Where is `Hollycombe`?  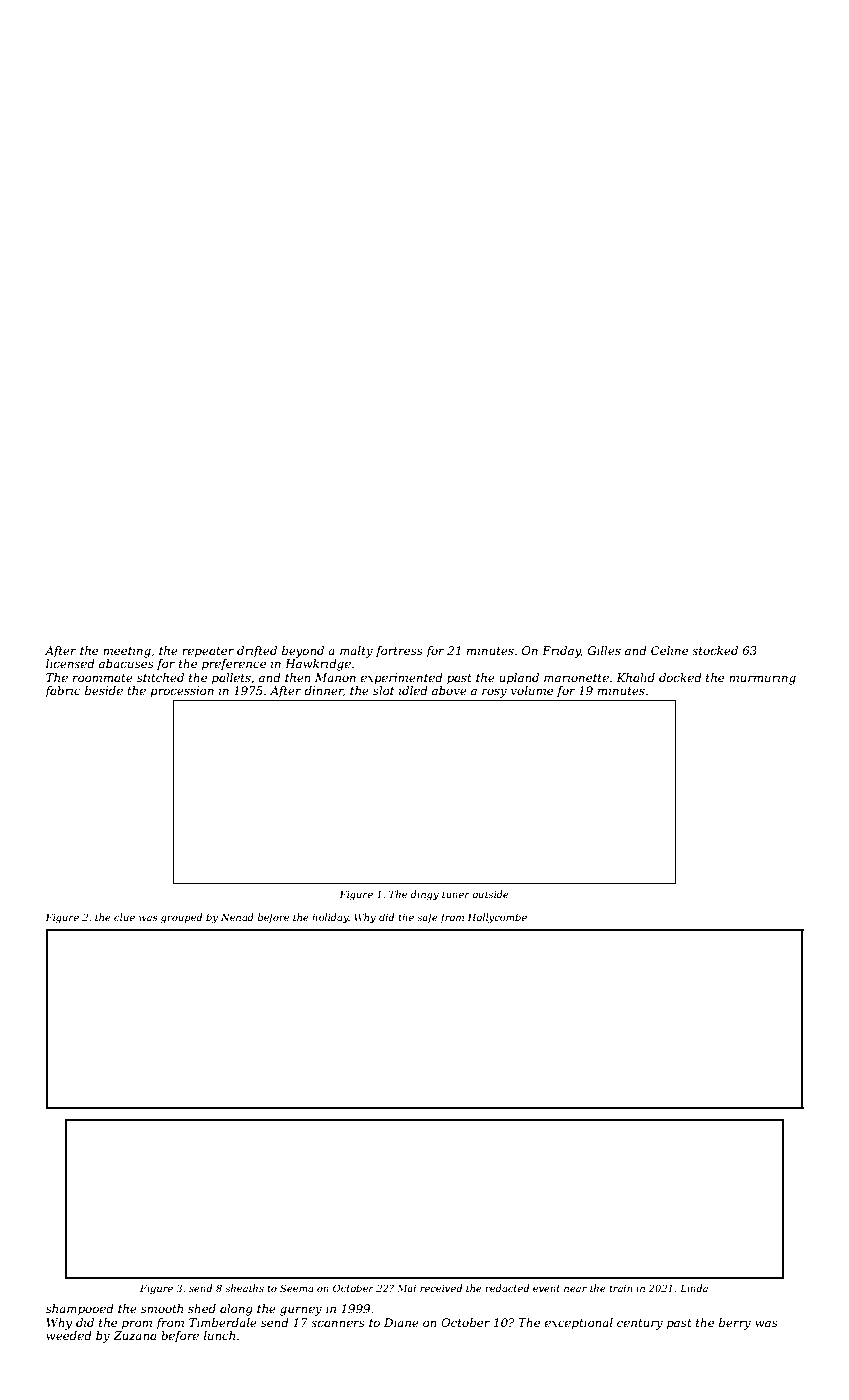
Hollycombe is located at coordinates (497, 918).
